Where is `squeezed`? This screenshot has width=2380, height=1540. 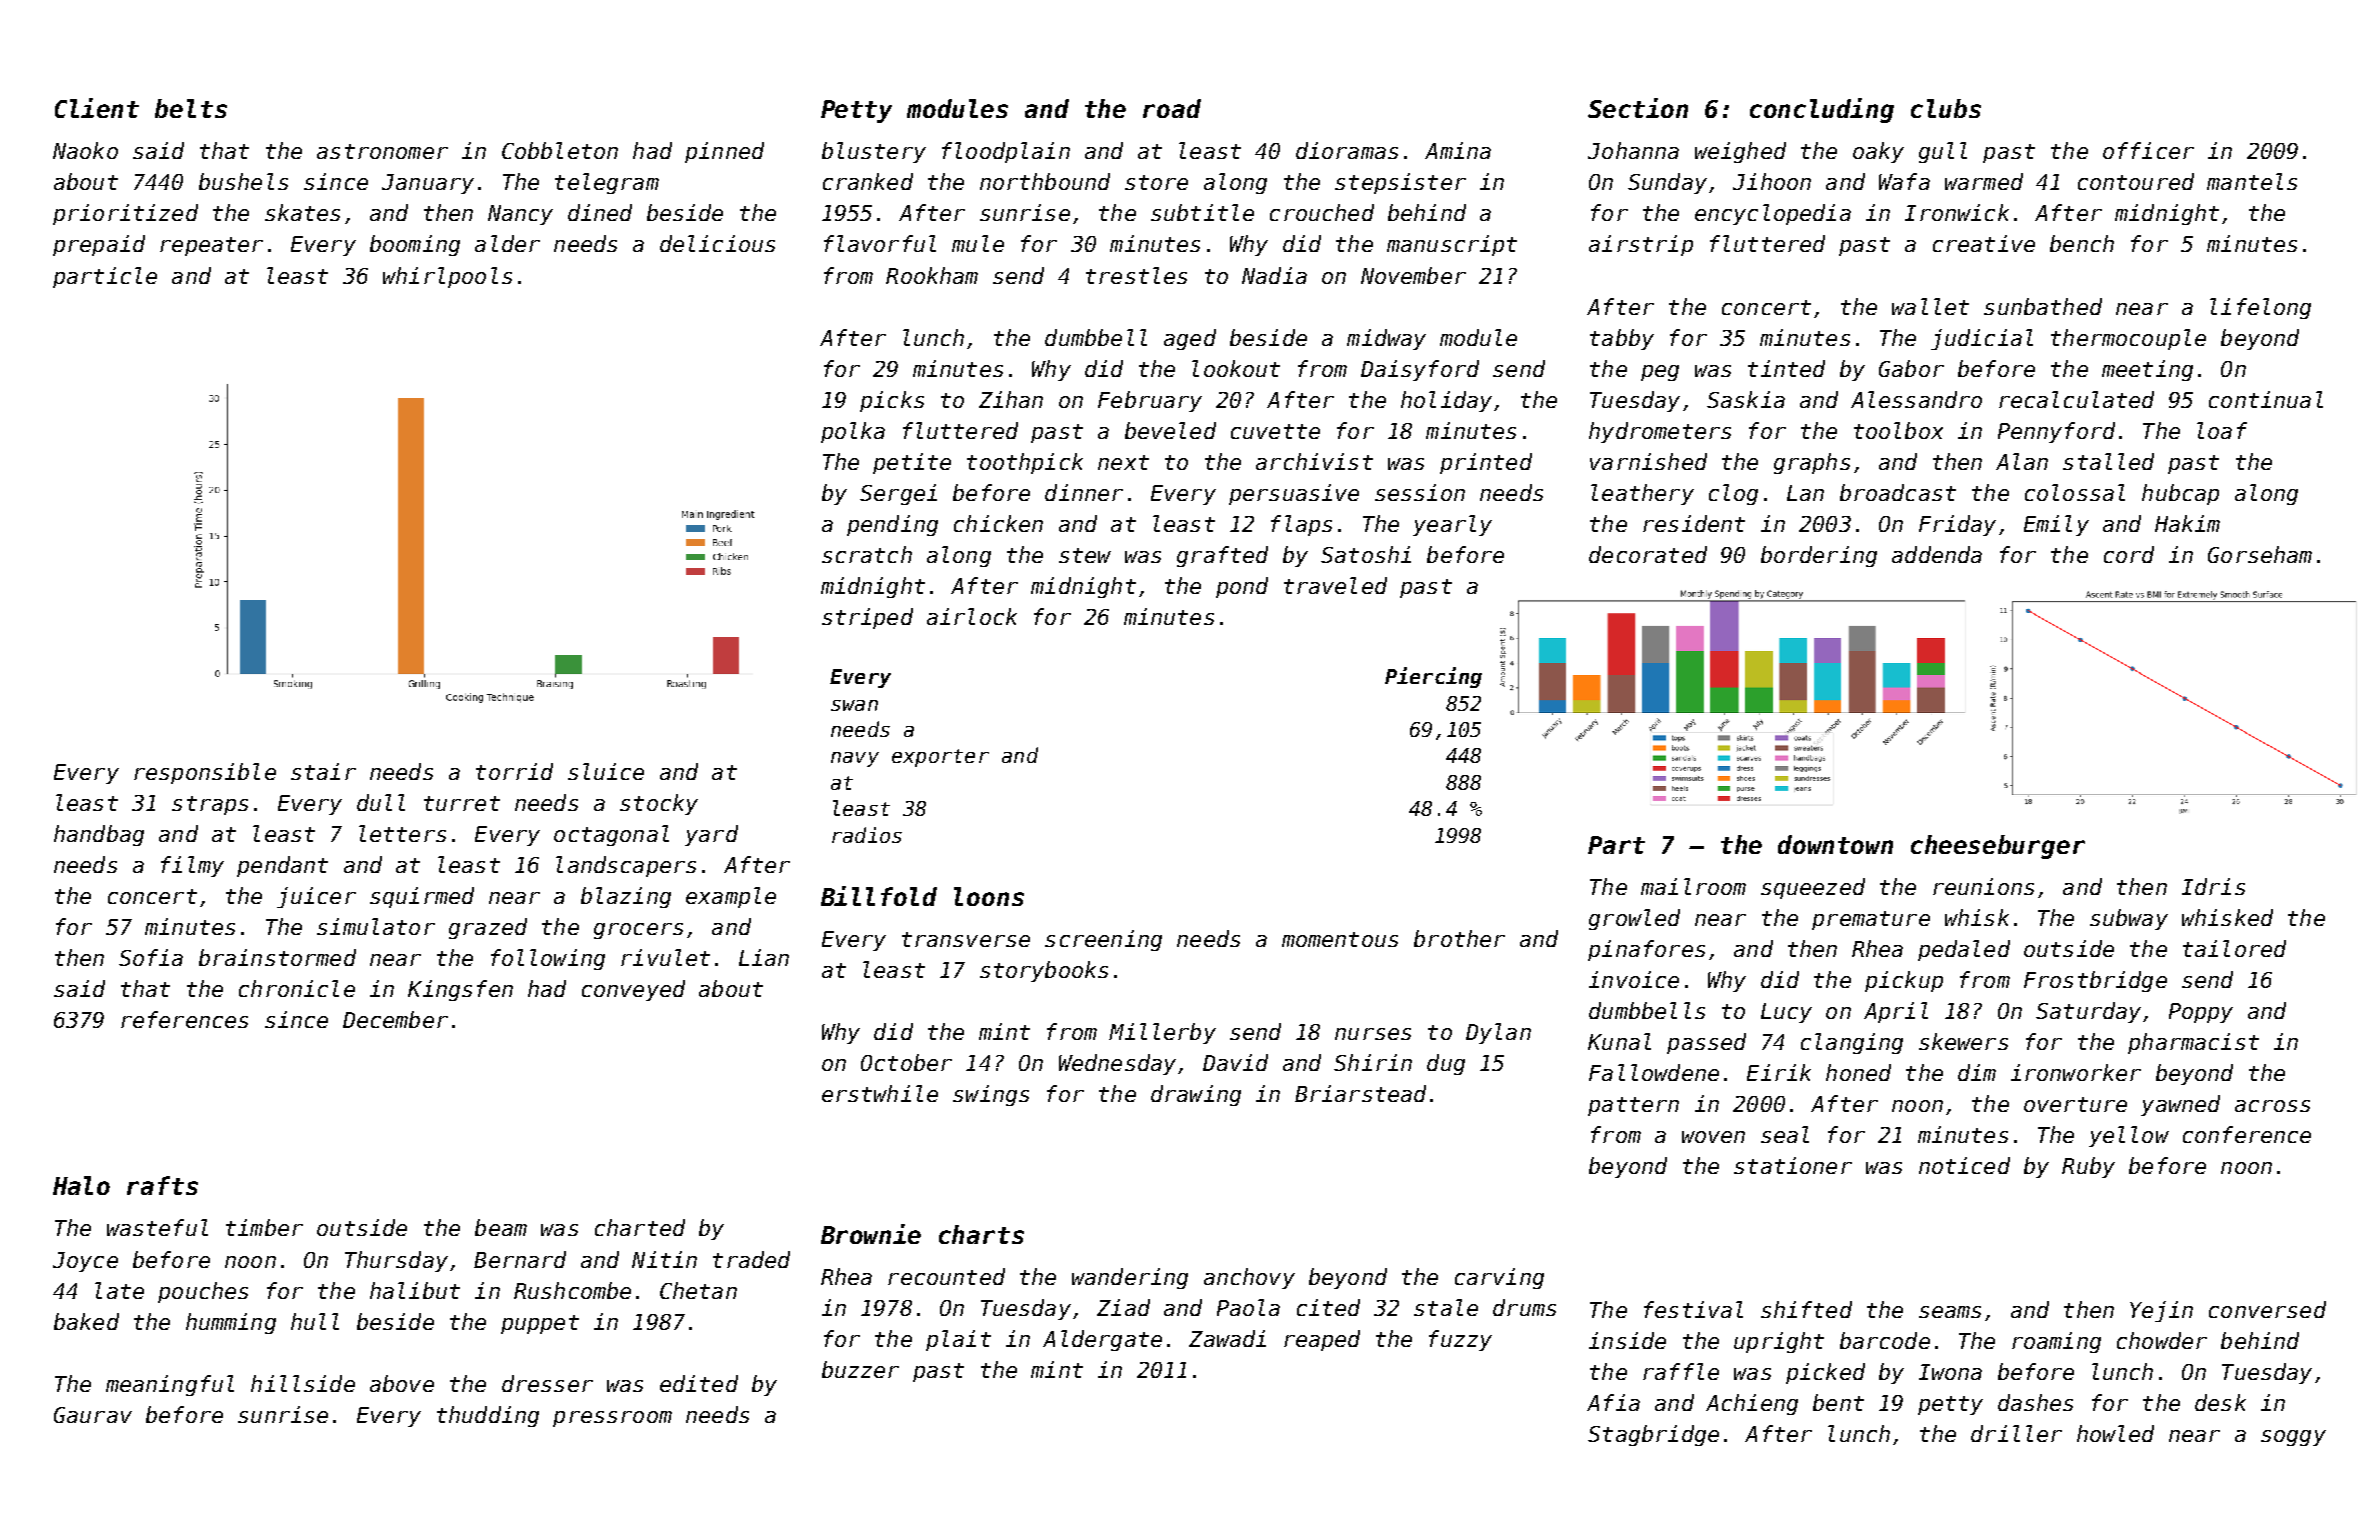 squeezed is located at coordinates (1813, 888).
